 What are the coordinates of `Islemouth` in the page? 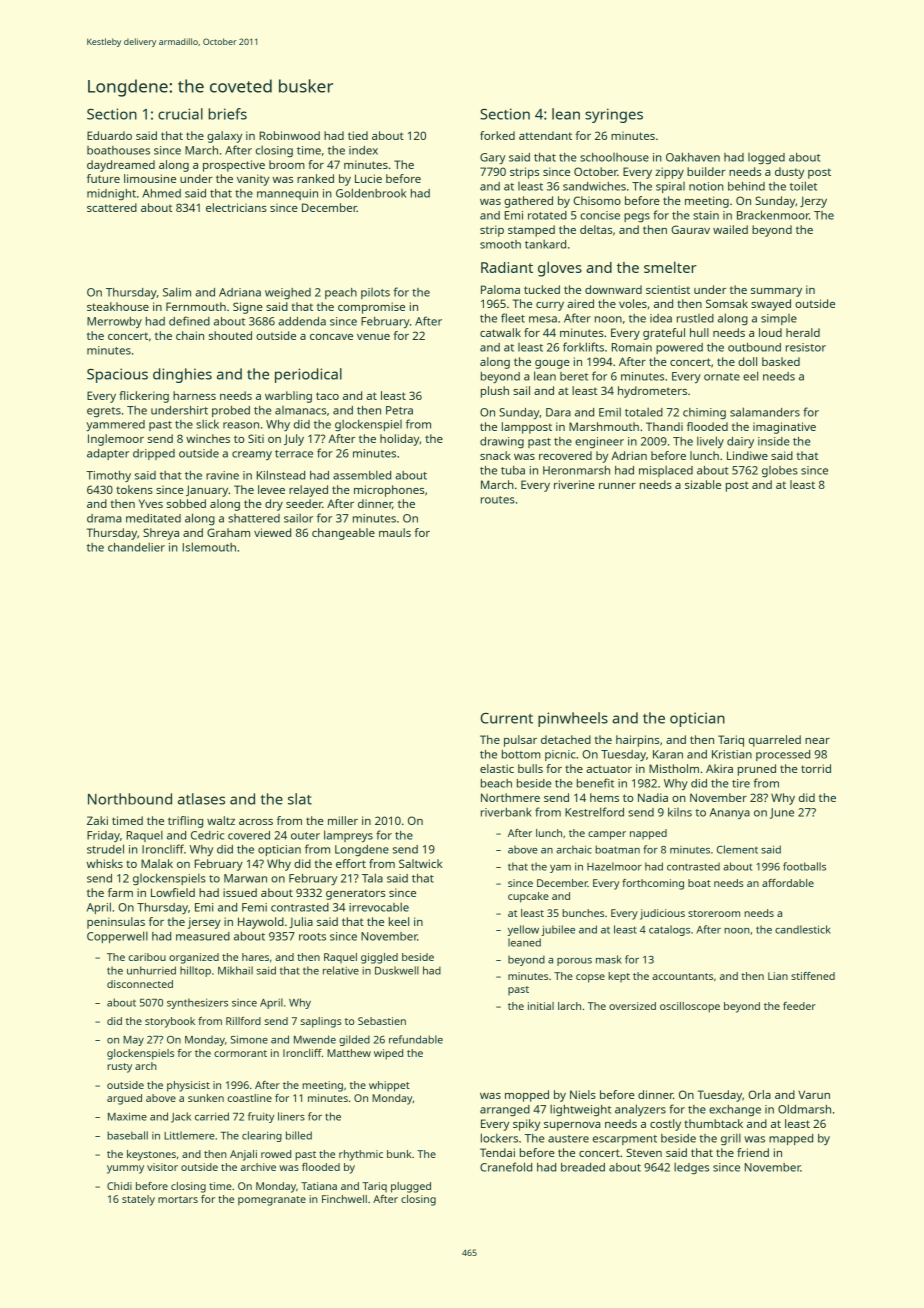 It's located at (209, 547).
